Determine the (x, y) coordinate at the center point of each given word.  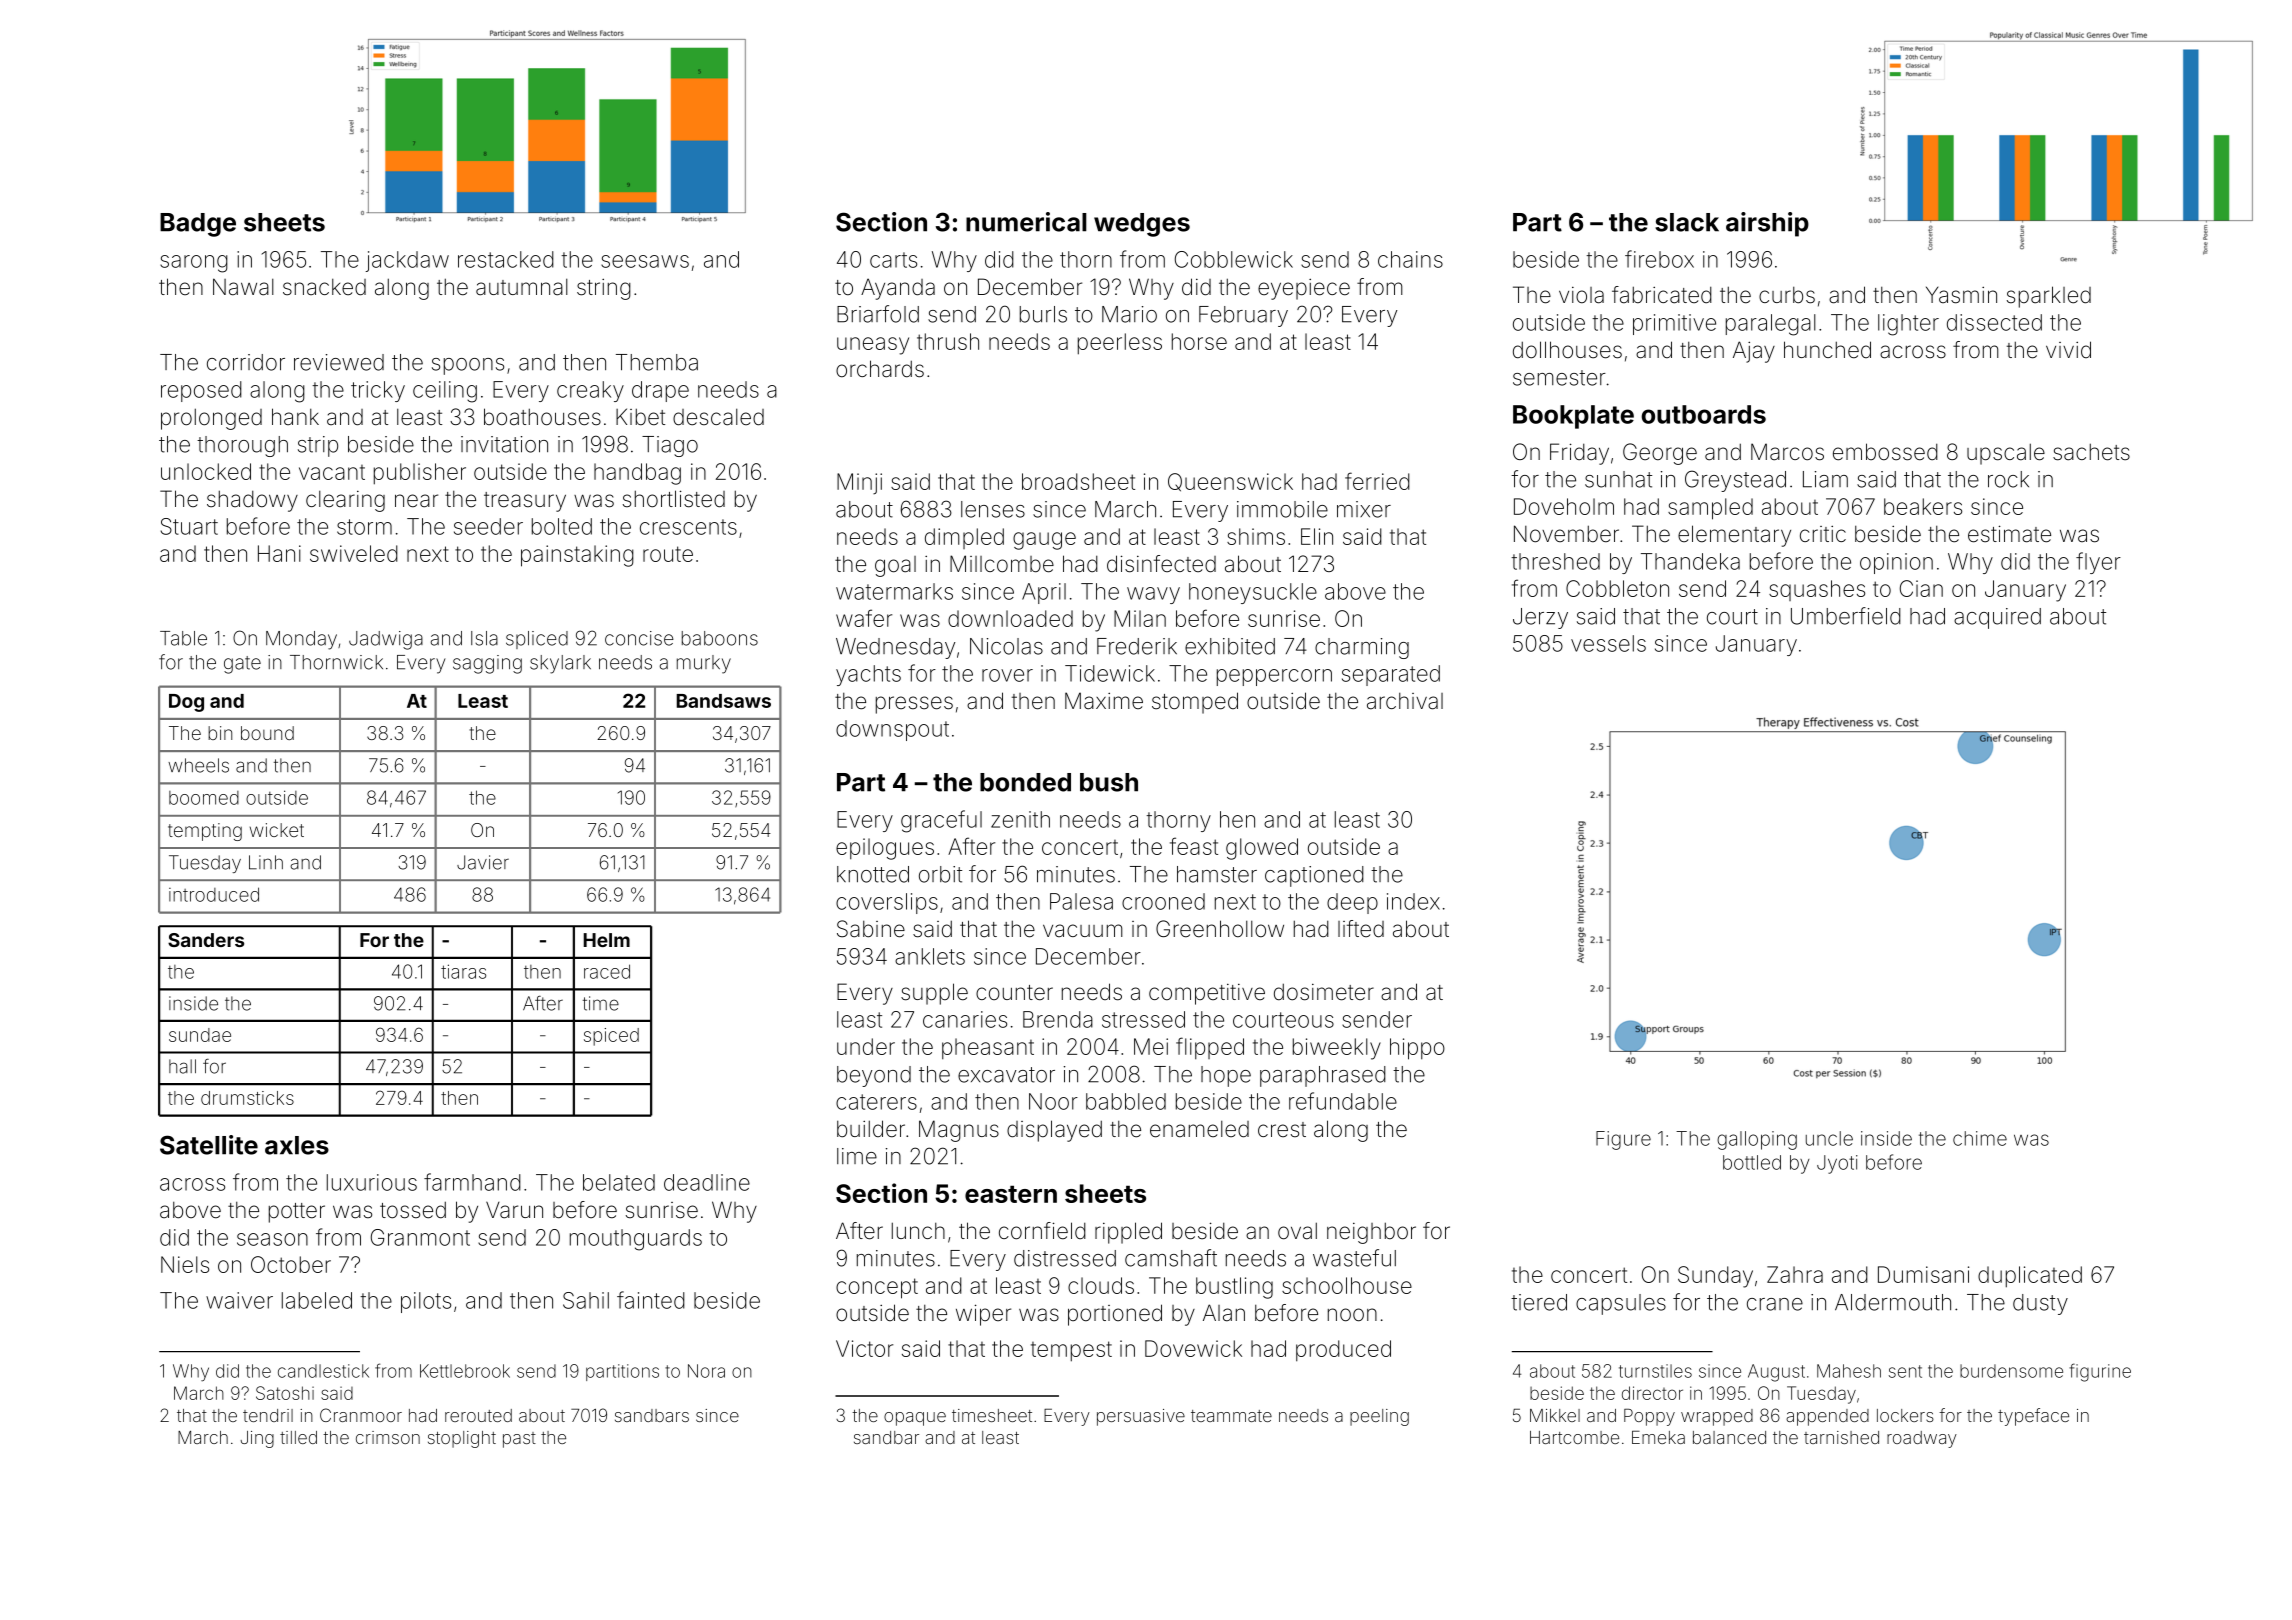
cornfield (1042, 1231)
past (519, 1440)
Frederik (1137, 646)
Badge (198, 225)
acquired (1997, 618)
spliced (537, 640)
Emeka (1658, 1437)
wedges (1142, 225)
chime (1980, 1138)
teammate (1231, 1416)
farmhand (472, 1182)
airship (1767, 224)
